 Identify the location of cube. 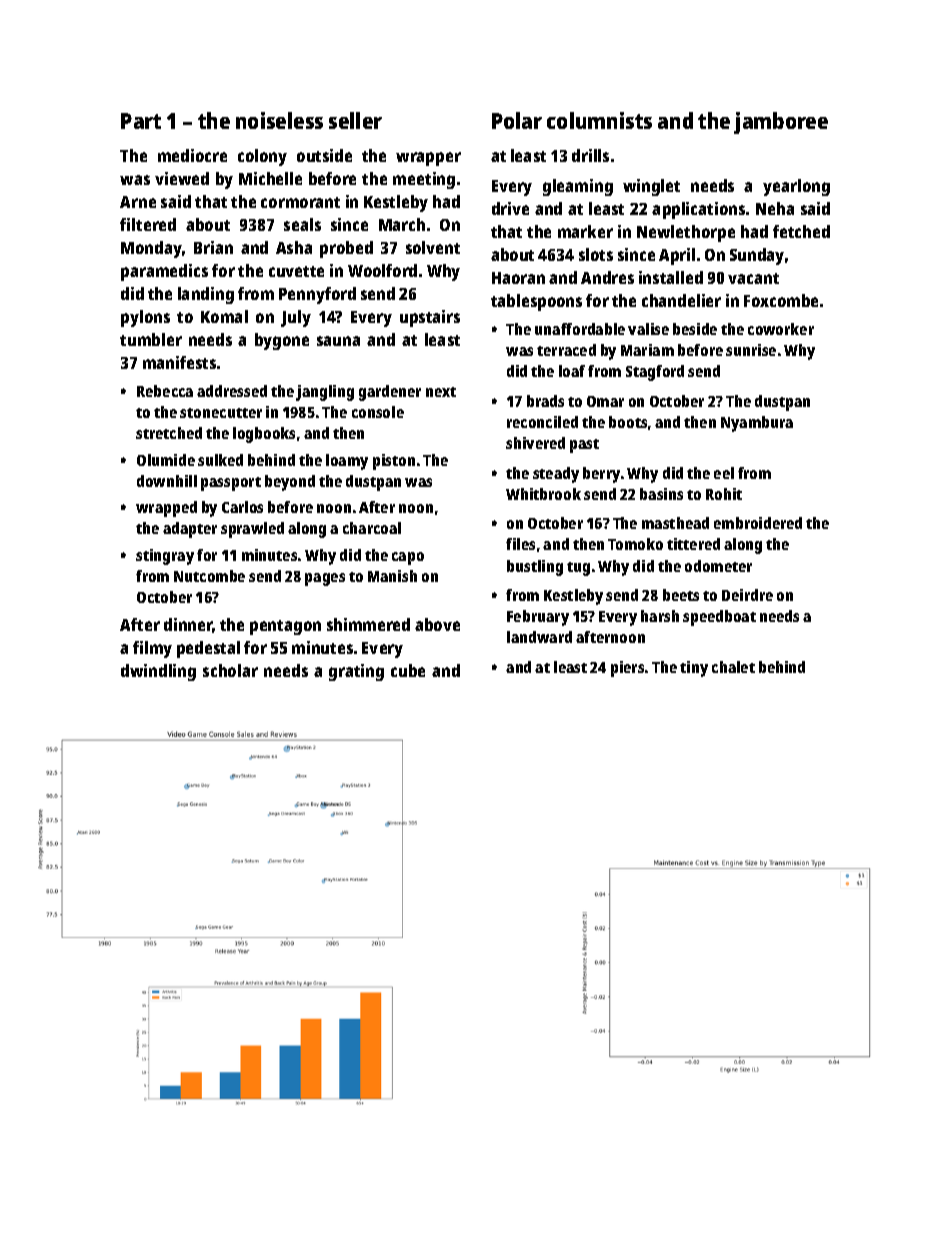
(408, 670).
